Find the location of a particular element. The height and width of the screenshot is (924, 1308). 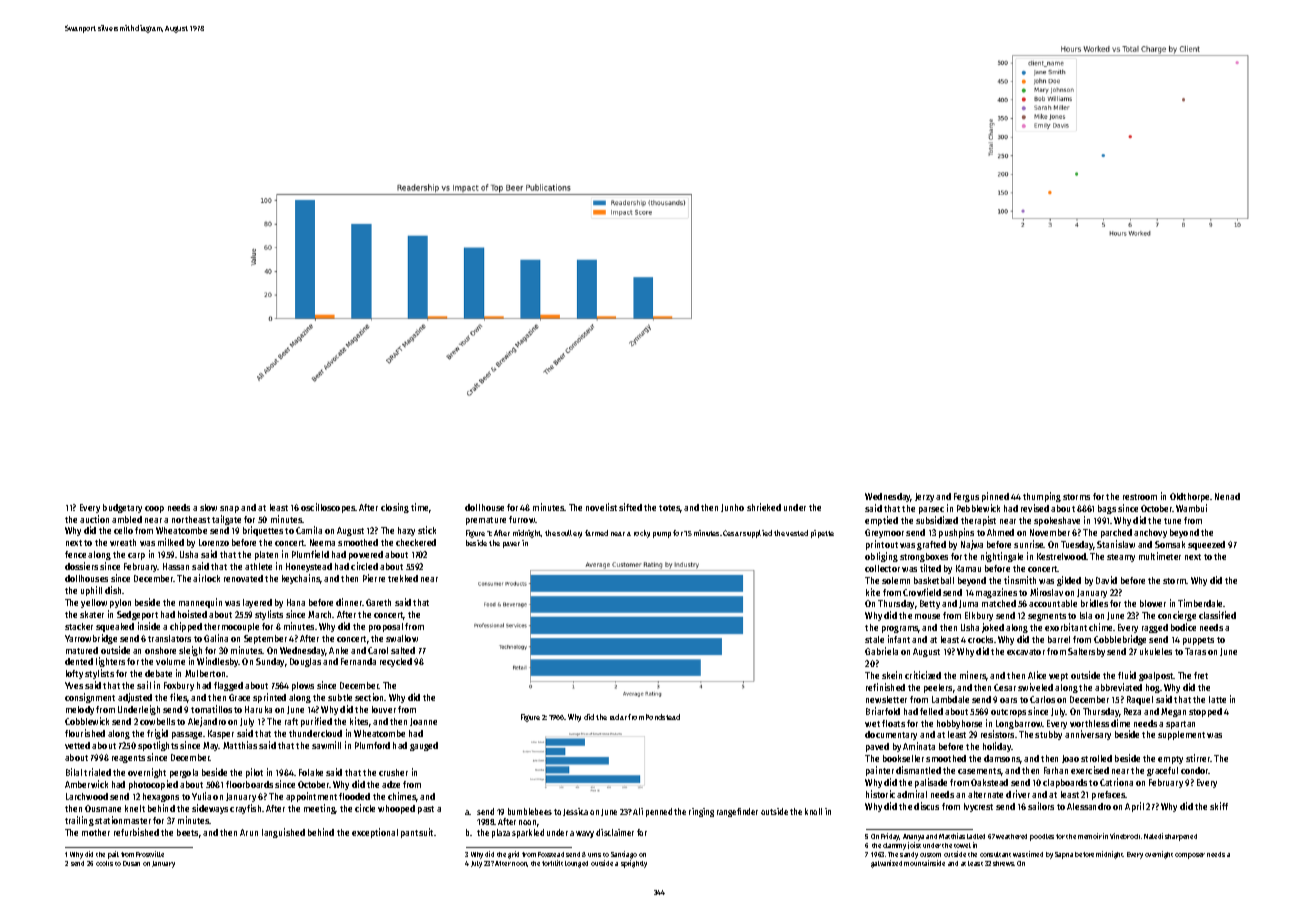

Longbarrow is located at coordinates (1019, 724).
